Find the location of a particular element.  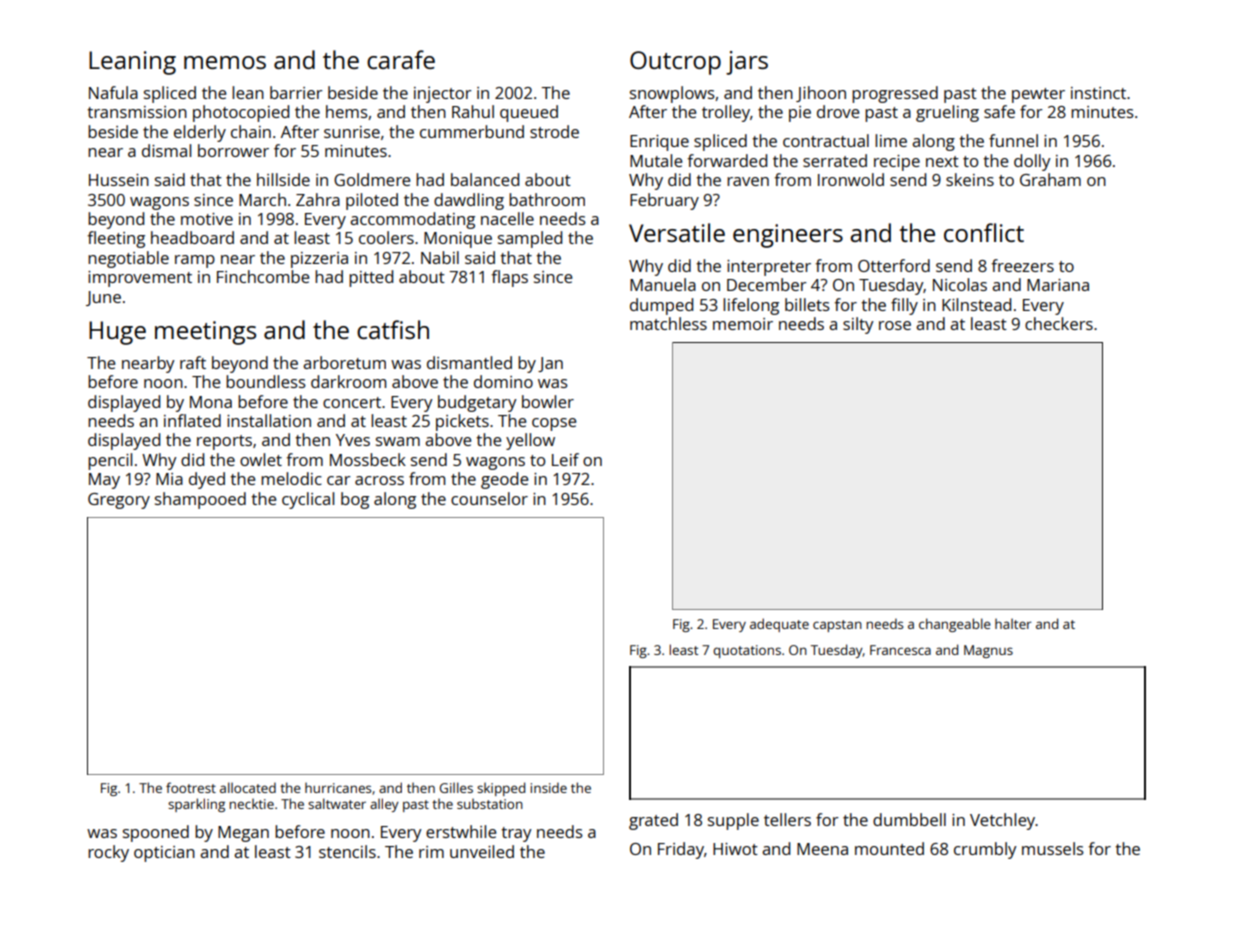

Graham is located at coordinates (1050, 179).
